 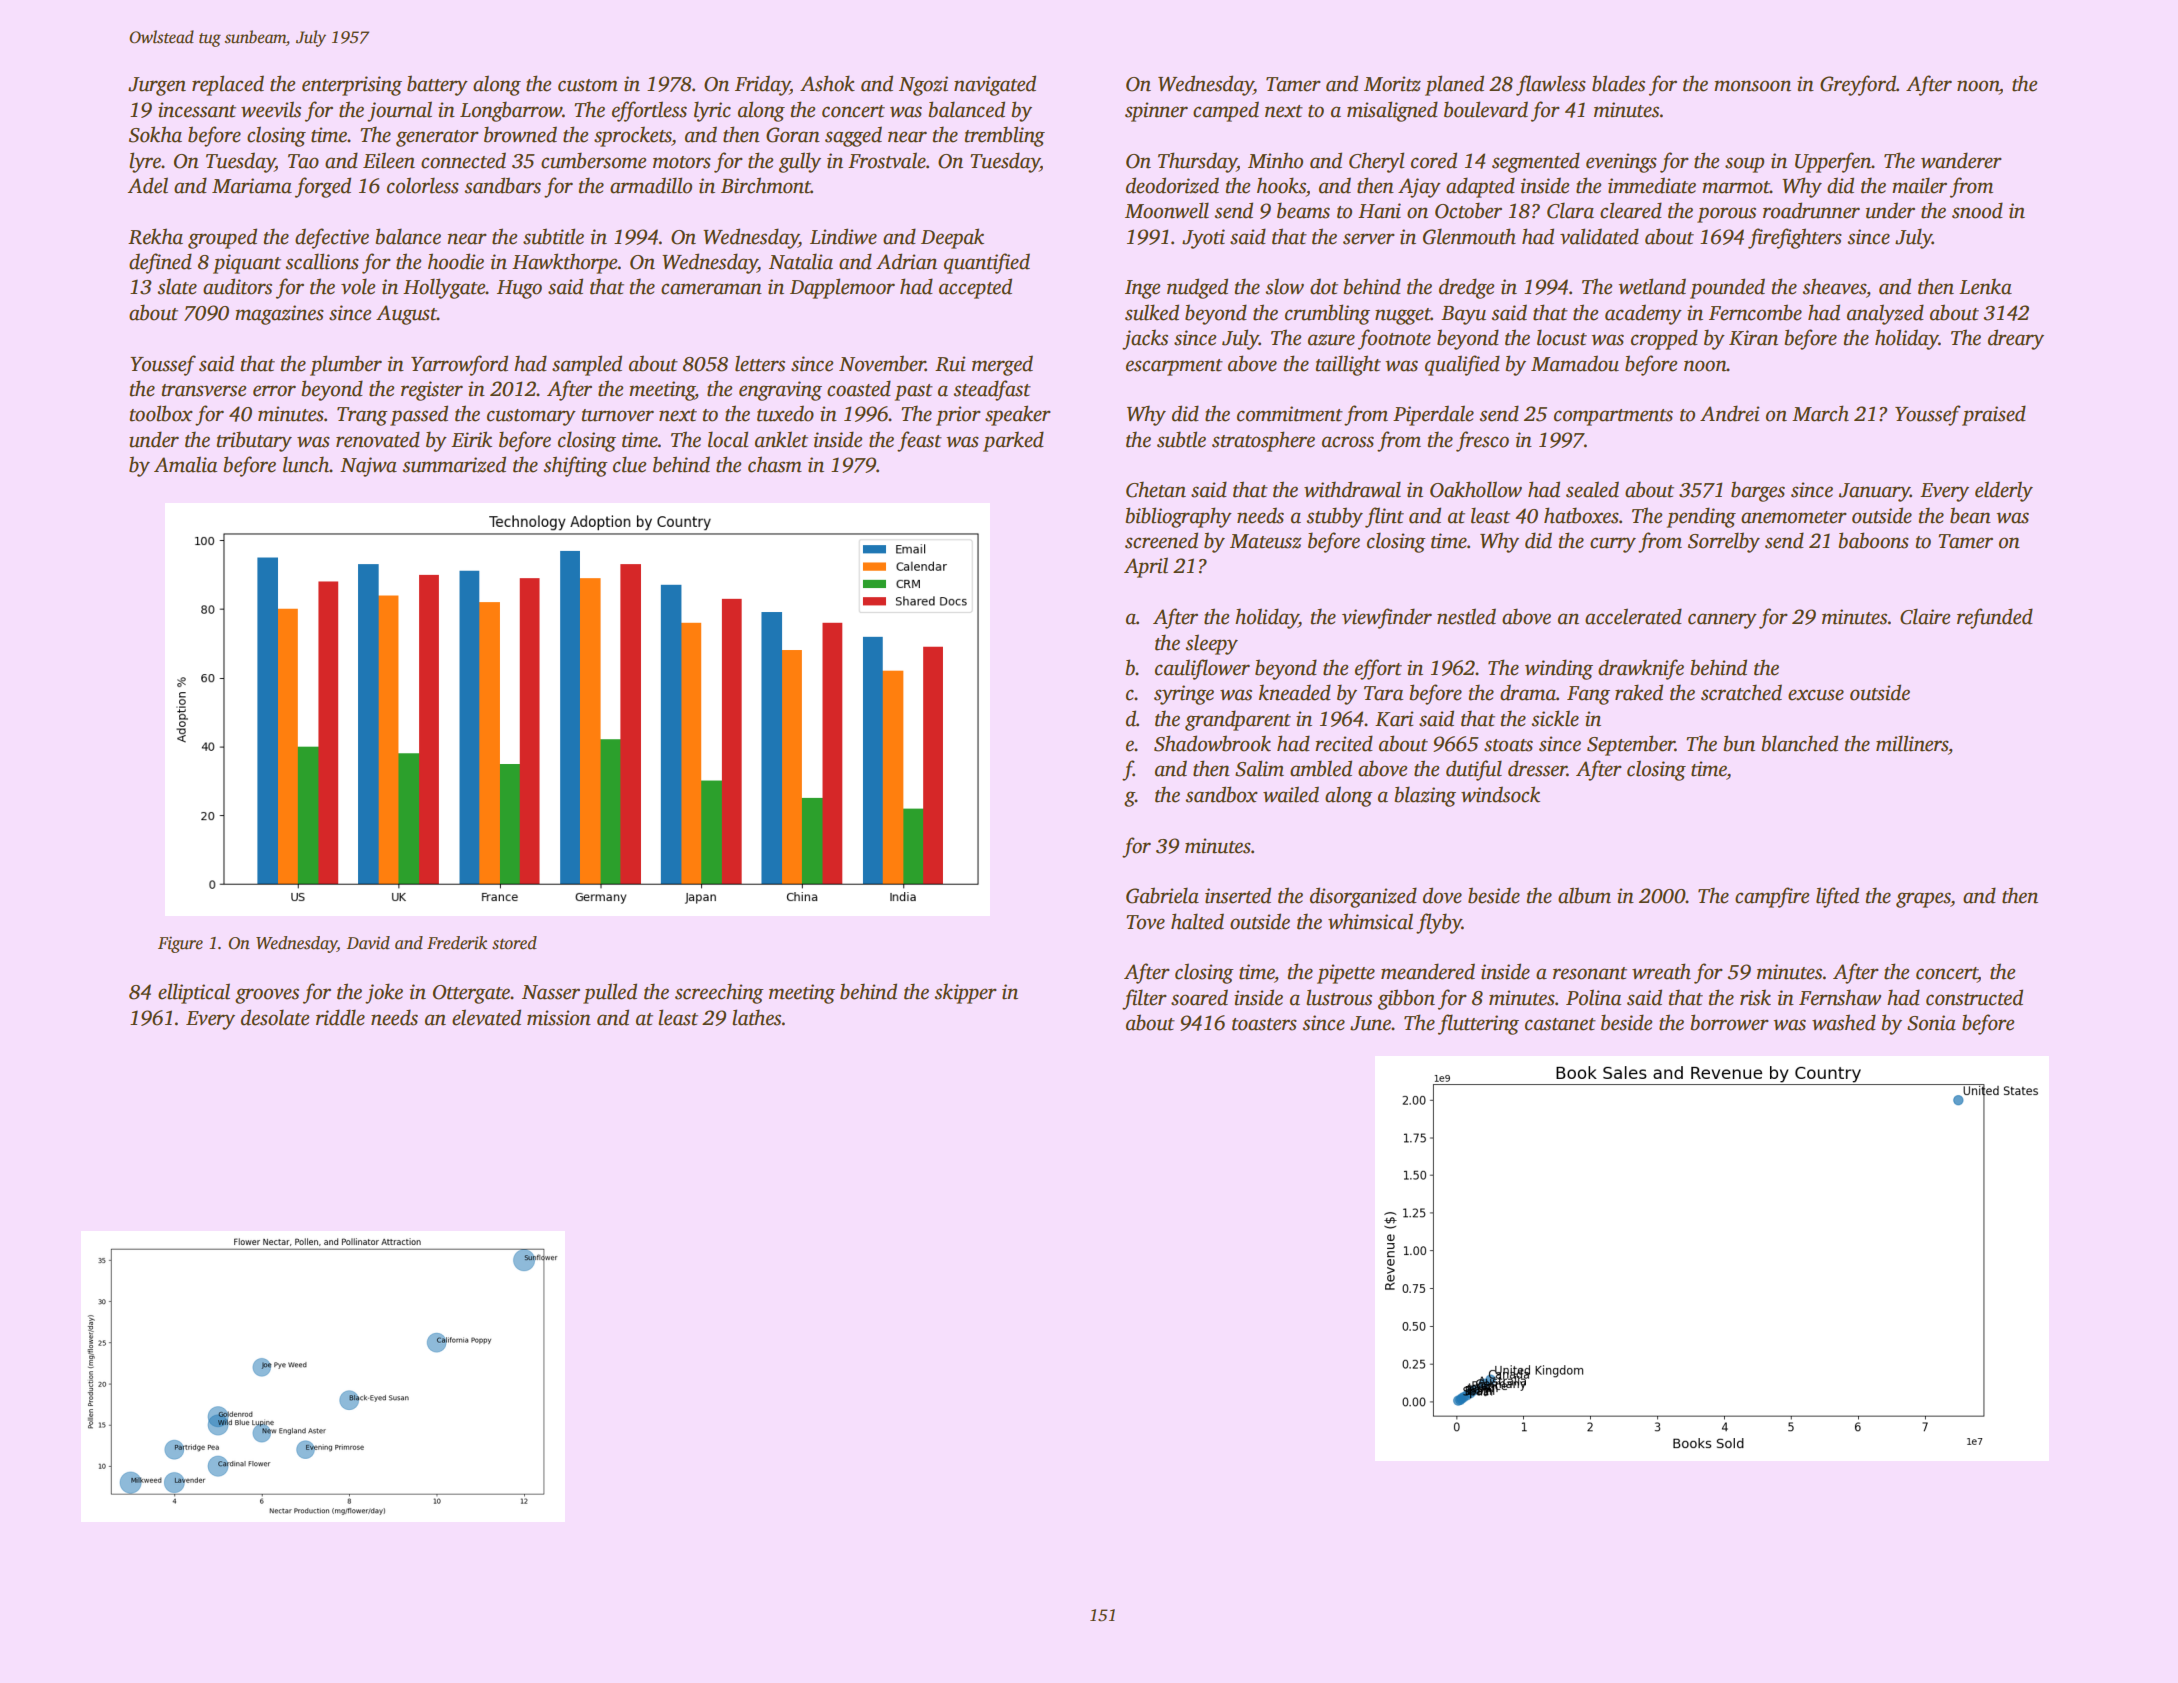 I want to click on grooves, so click(x=267, y=996).
